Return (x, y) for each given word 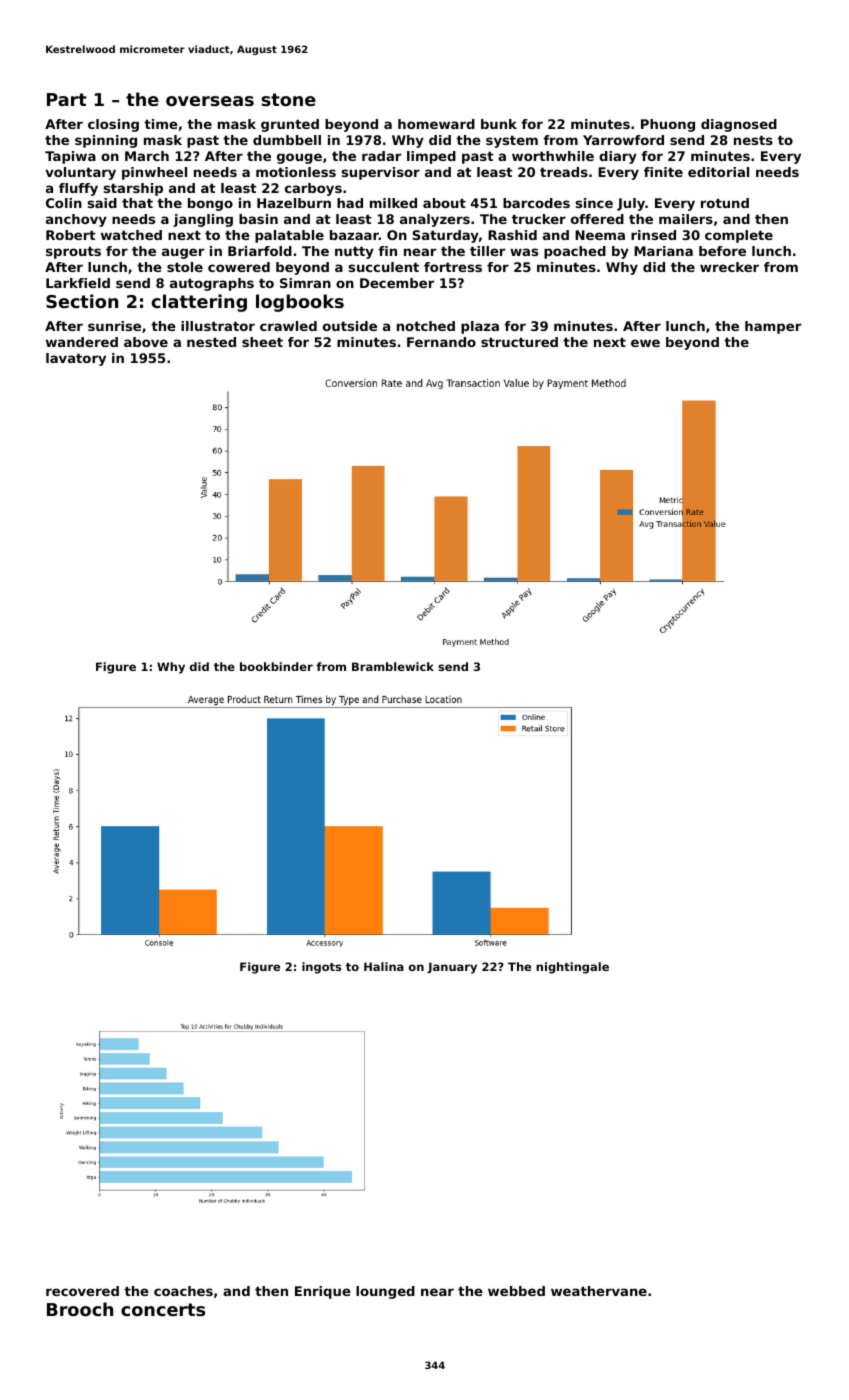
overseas (210, 101)
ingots (321, 968)
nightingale (572, 968)
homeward (436, 124)
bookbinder (276, 666)
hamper (773, 327)
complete (739, 236)
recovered (82, 1291)
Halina (384, 966)
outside (350, 326)
